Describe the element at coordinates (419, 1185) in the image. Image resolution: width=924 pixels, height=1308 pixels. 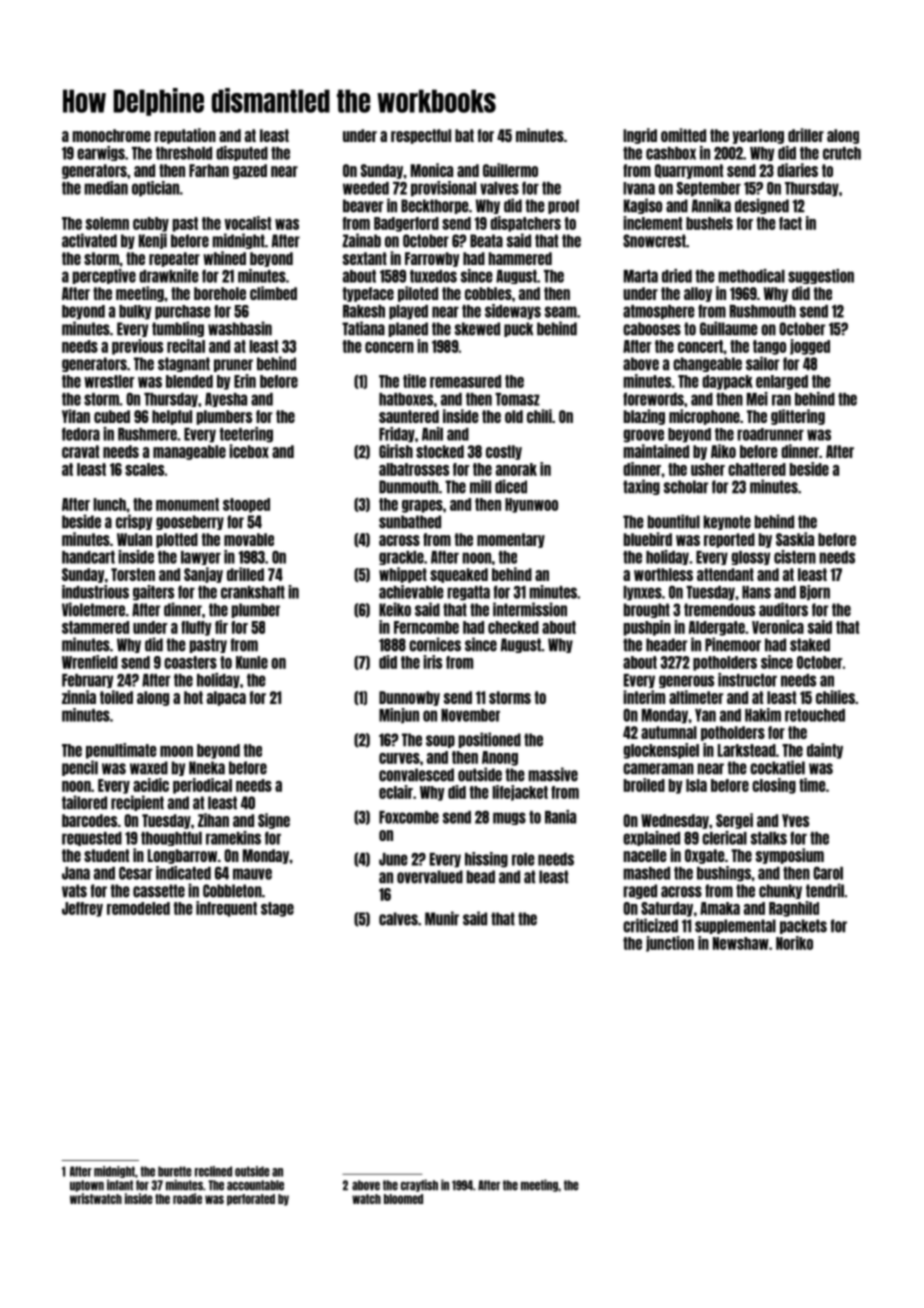
I see `crayfish` at that location.
